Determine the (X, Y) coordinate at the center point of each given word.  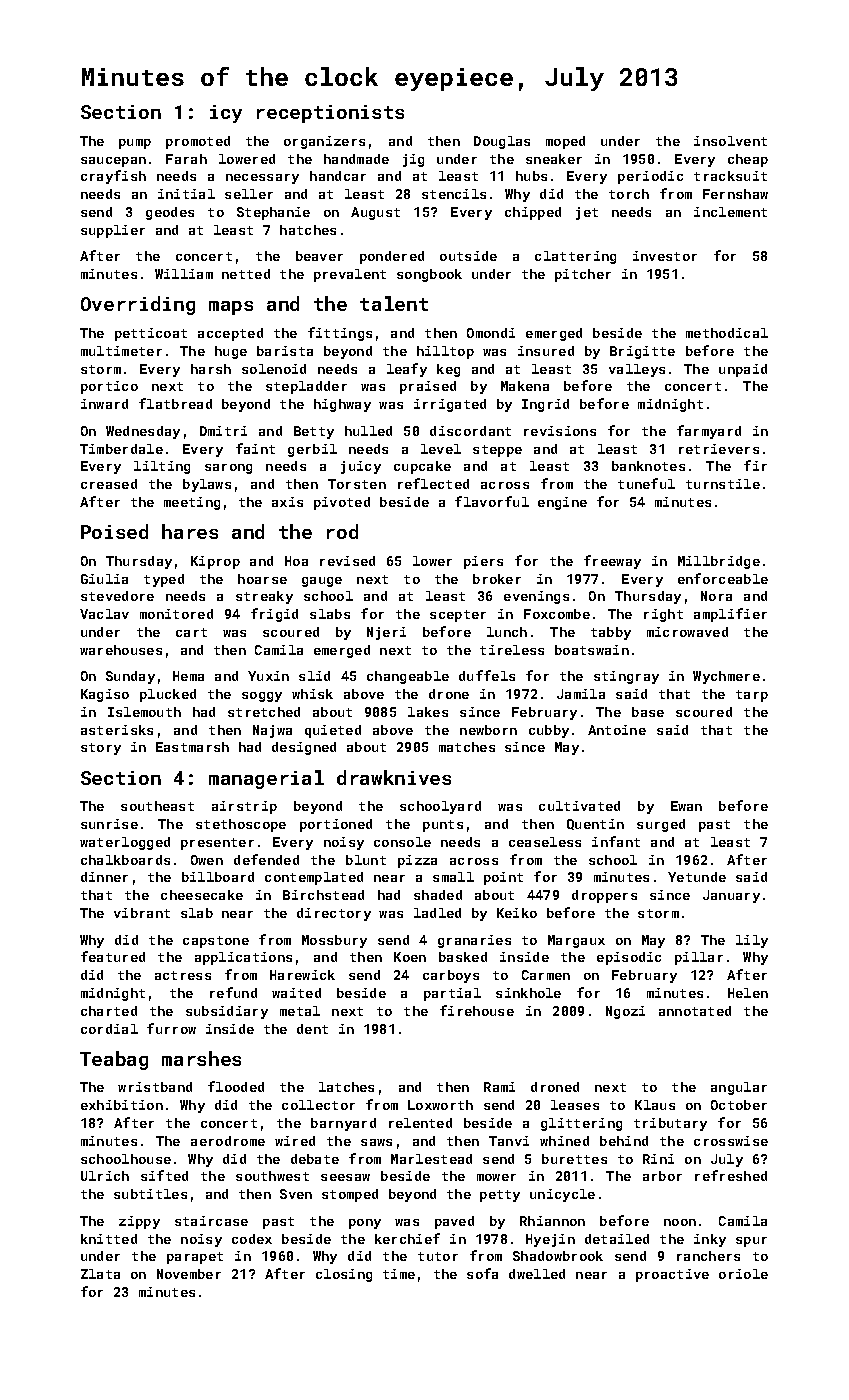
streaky (264, 597)
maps (231, 308)
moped (565, 142)
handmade (356, 159)
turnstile (723, 484)
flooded (236, 1086)
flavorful (492, 501)
